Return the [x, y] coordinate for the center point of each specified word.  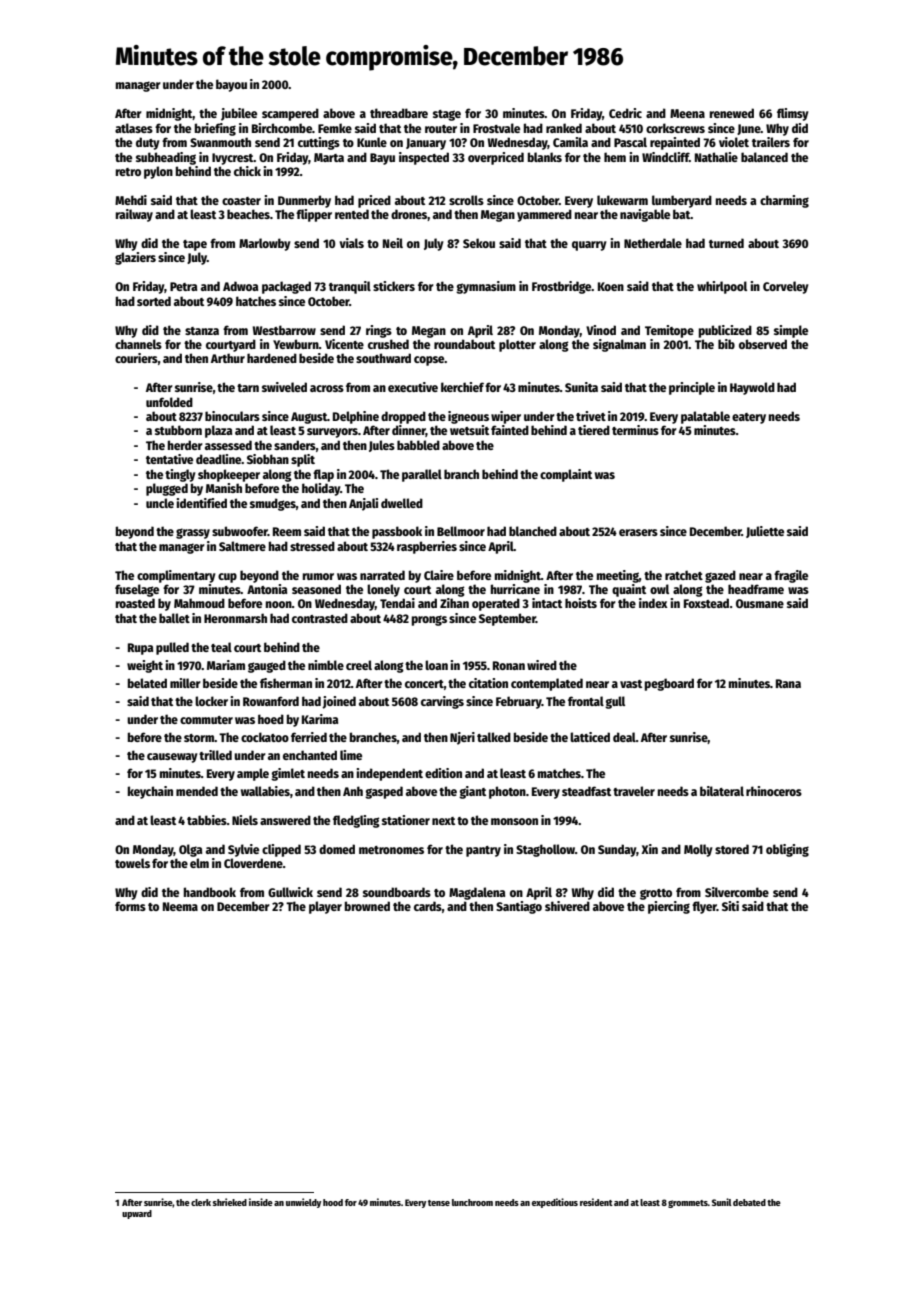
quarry [589, 246]
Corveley [786, 287]
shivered [567, 906]
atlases [134, 128]
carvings [442, 702]
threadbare [399, 113]
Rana [788, 683]
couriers [136, 358]
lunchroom [472, 1202]
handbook [210, 892]
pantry [483, 851]
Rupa [140, 649]
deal [624, 737]
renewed [732, 113]
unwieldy [303, 1203]
